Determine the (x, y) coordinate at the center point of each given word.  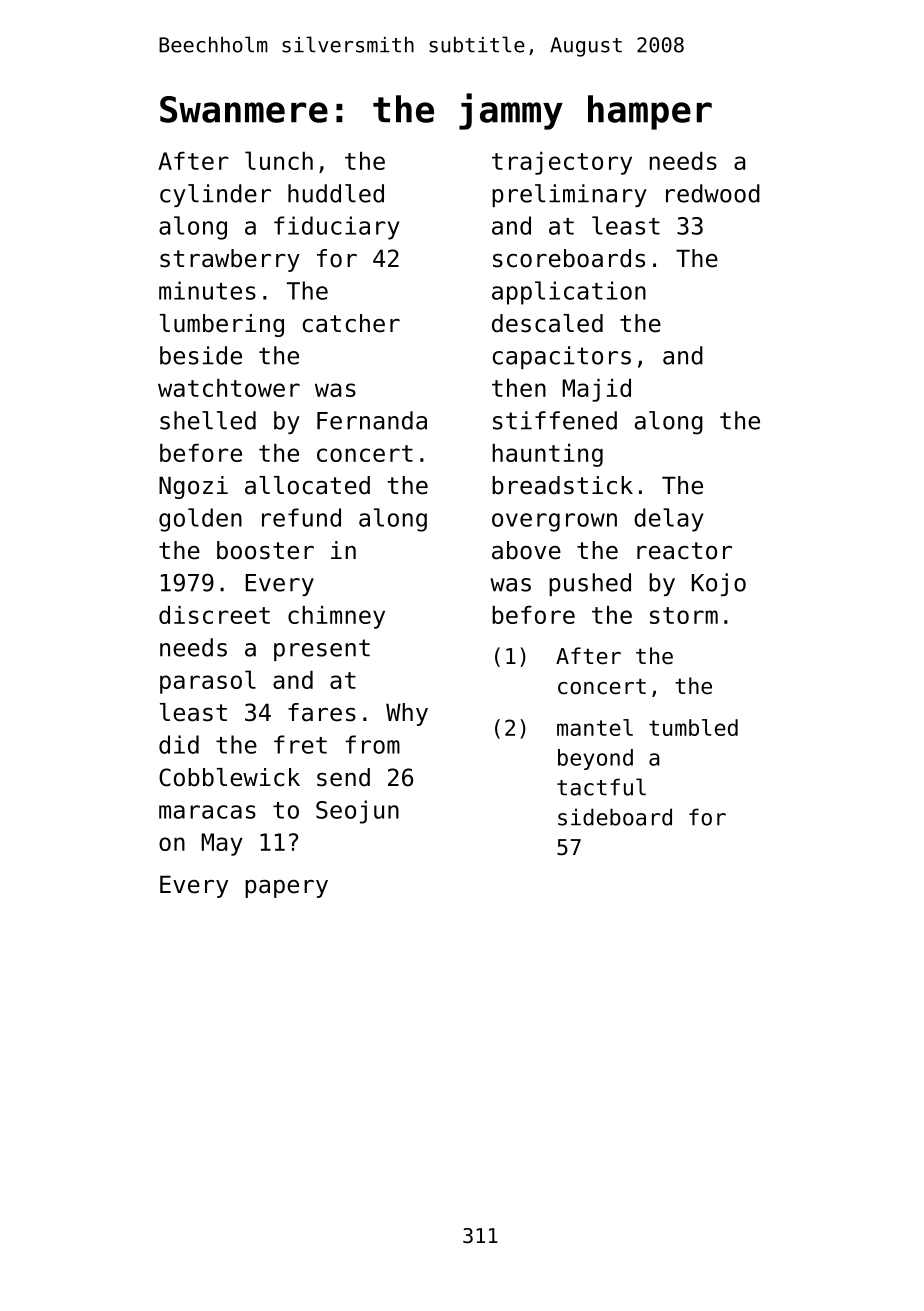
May (222, 844)
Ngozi (193, 487)
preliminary (569, 195)
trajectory (562, 163)
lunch (279, 160)
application (569, 293)
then (519, 388)
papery (286, 889)
